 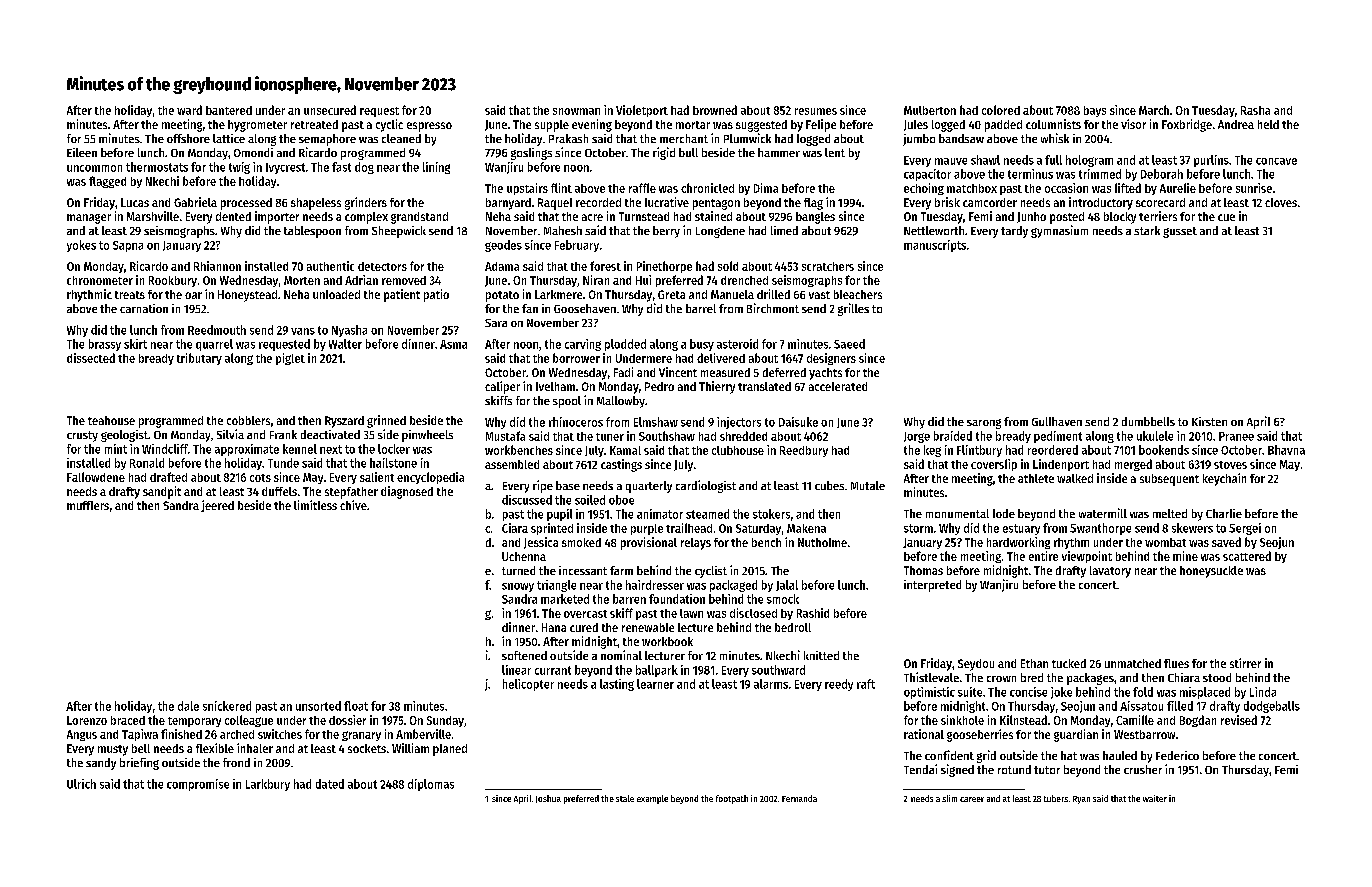 What do you see at coordinates (87, 720) in the screenshot?
I see `Lorenzo` at bounding box center [87, 720].
